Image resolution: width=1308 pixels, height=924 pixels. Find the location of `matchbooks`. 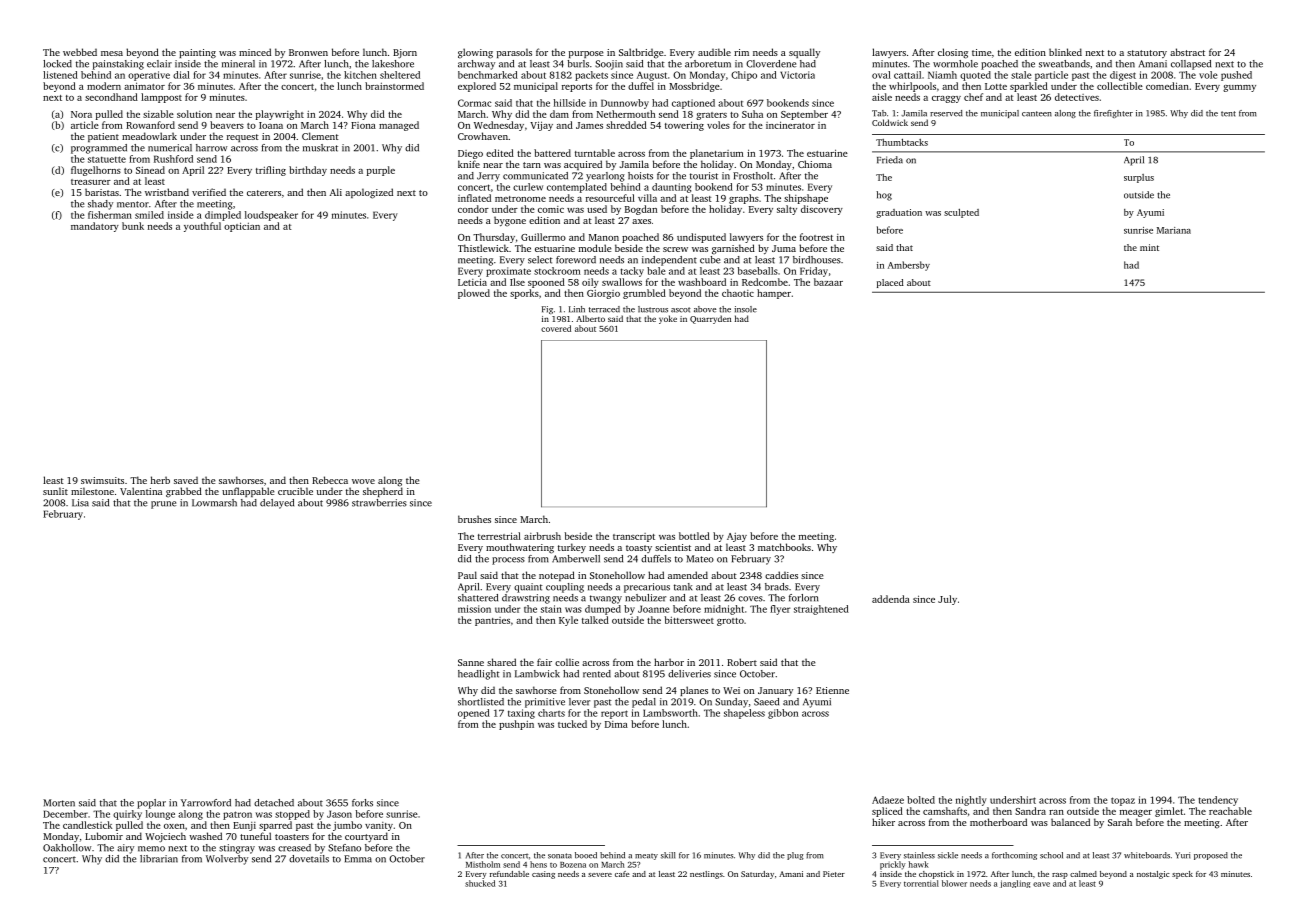

matchbooks is located at coordinates (784, 547).
